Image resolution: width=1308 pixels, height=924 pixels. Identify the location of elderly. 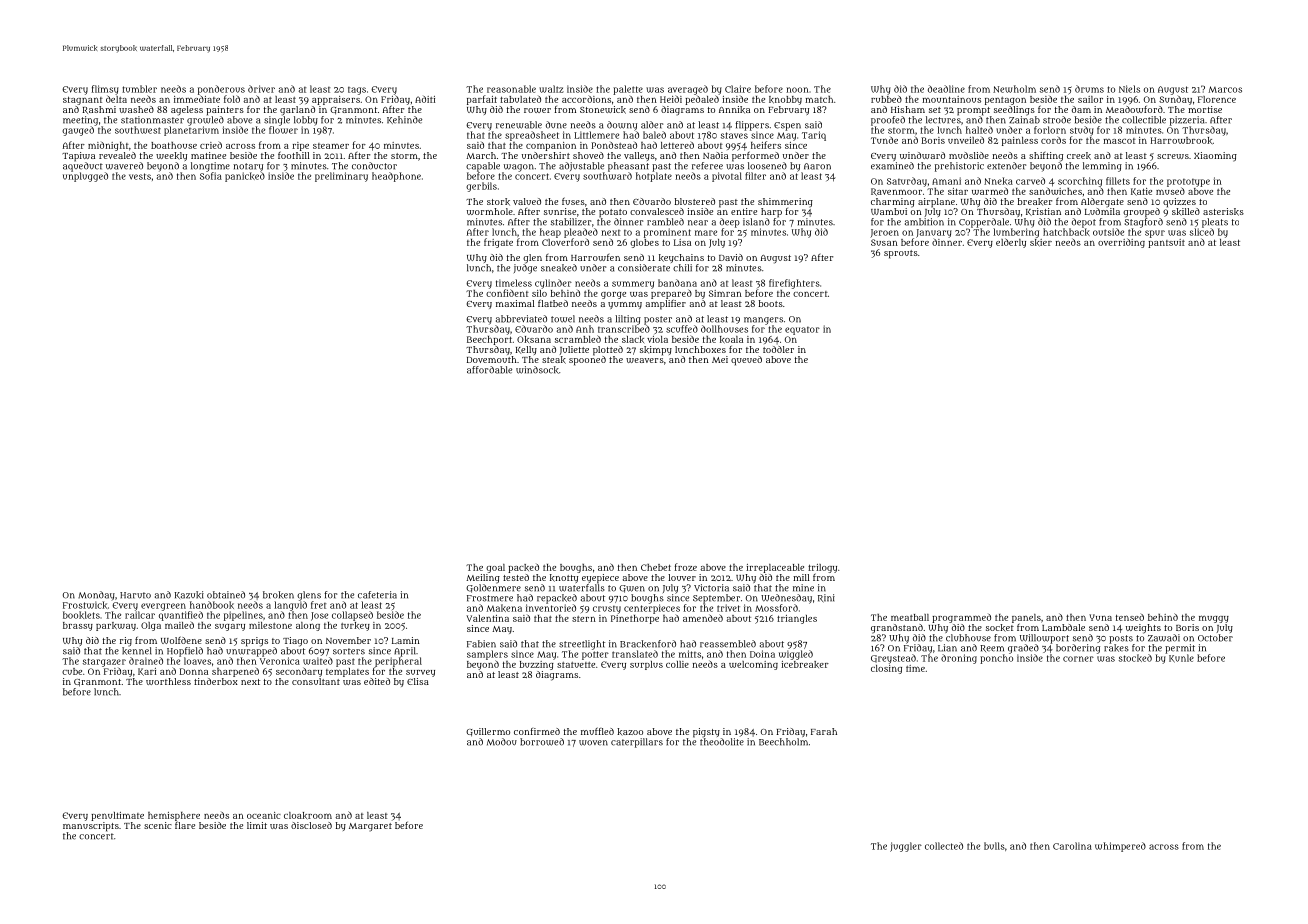
(1011, 243).
